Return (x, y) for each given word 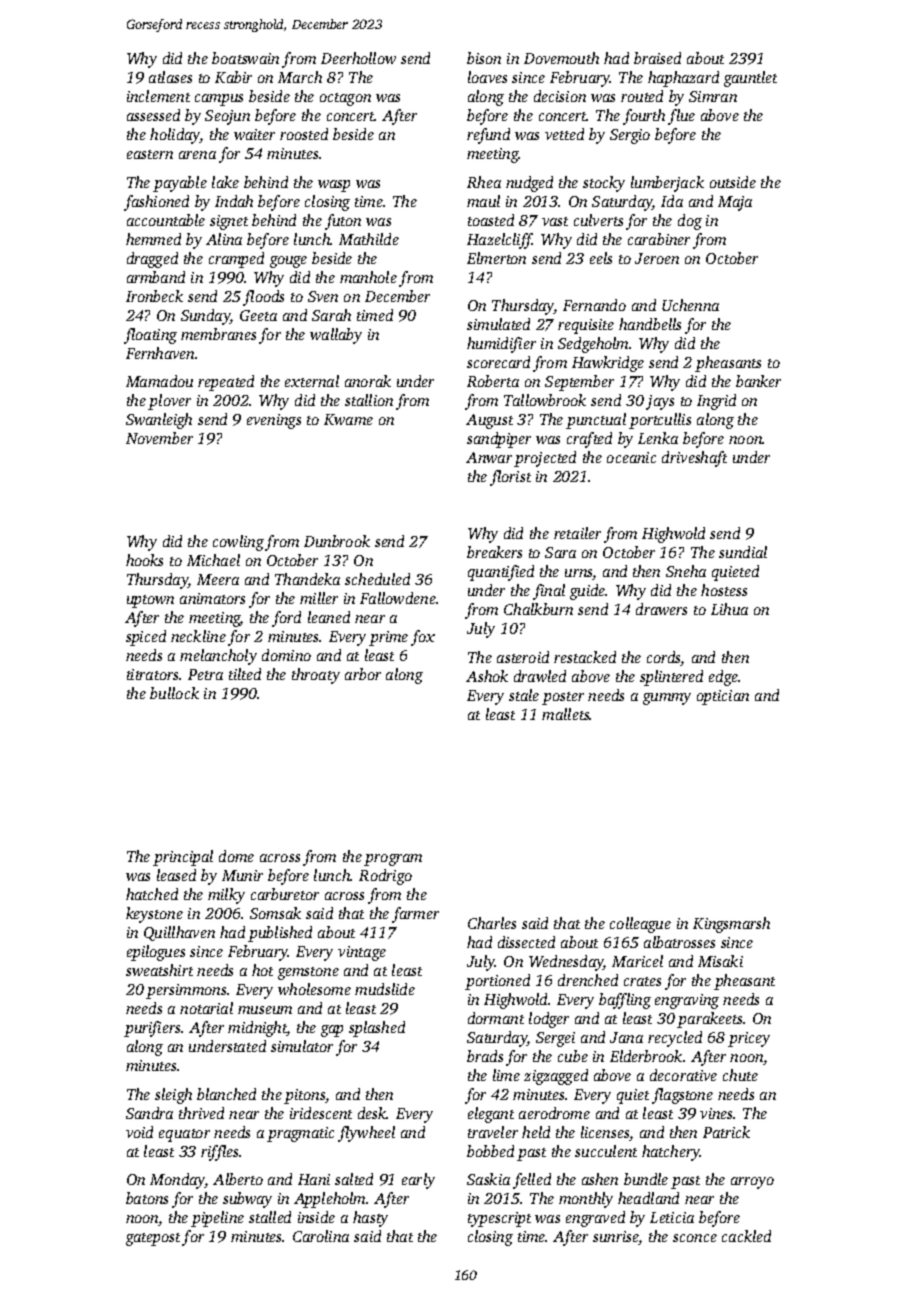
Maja (735, 203)
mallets (566, 714)
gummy (667, 699)
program (393, 860)
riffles (219, 1153)
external (312, 381)
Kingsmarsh (731, 925)
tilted (245, 674)
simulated (498, 324)
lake (225, 182)
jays (660, 402)
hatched (152, 894)
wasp (334, 186)
